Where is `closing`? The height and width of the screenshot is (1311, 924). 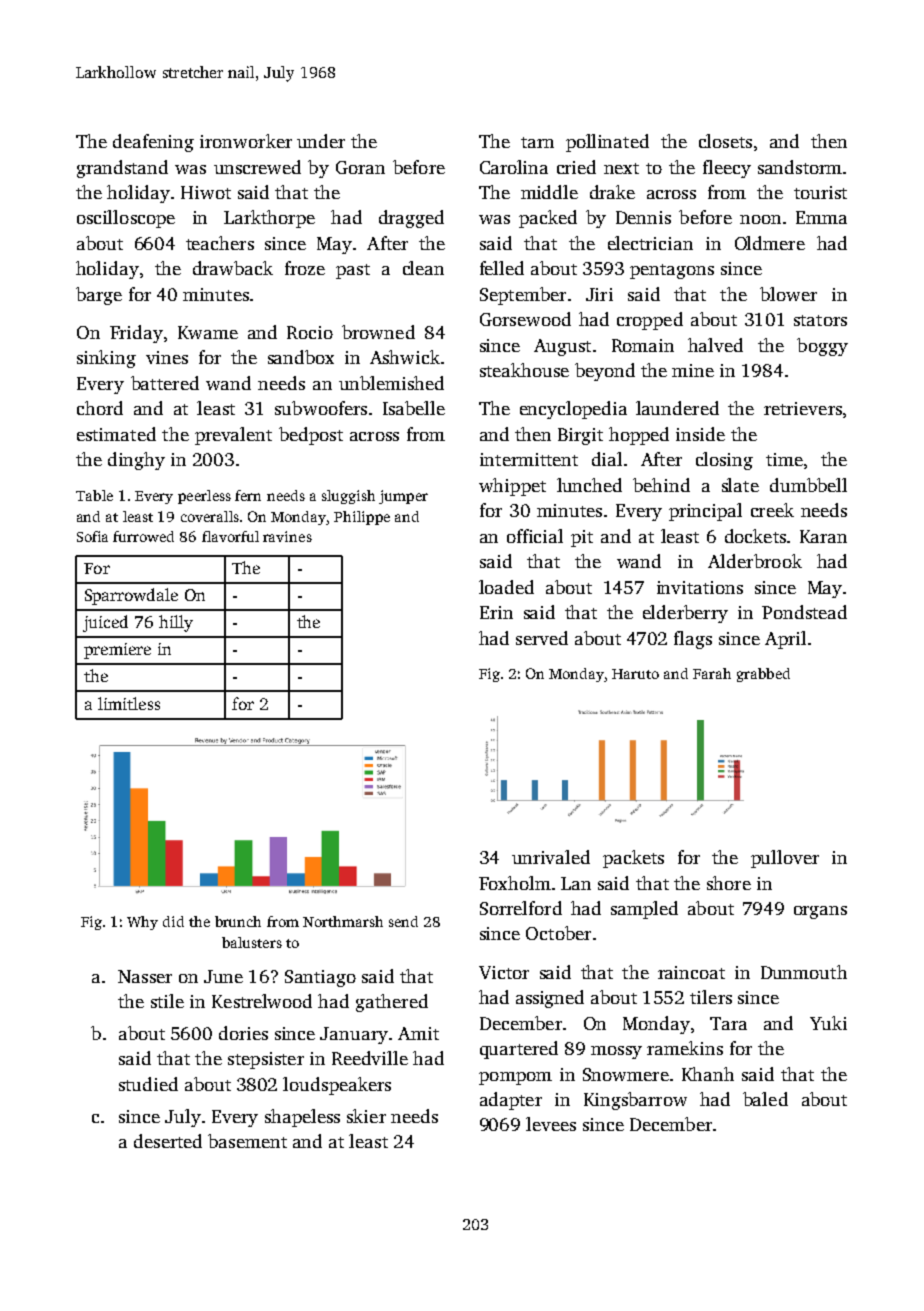 closing is located at coordinates (724, 461).
